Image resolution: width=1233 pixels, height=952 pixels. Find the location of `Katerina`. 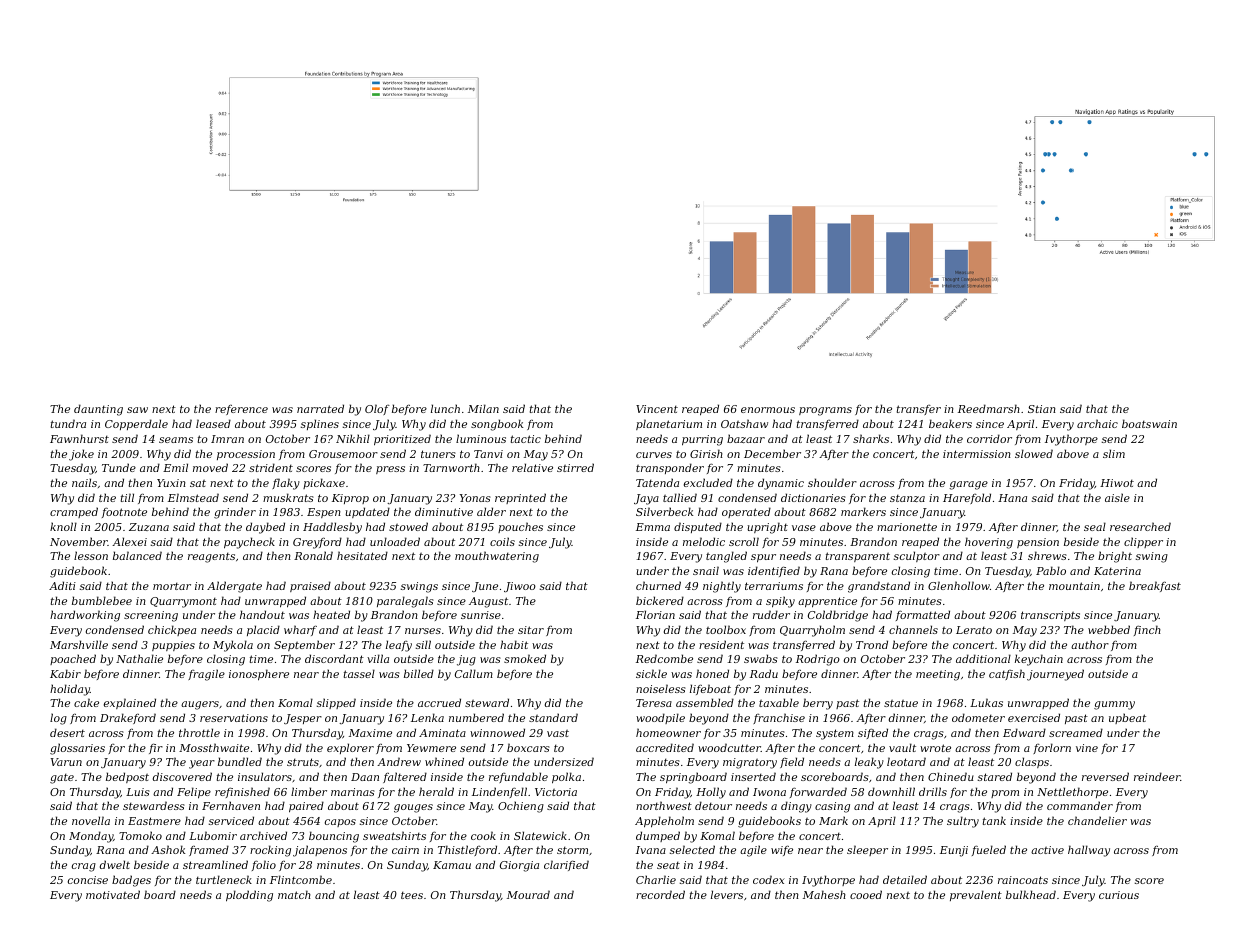

Katerina is located at coordinates (1117, 571).
